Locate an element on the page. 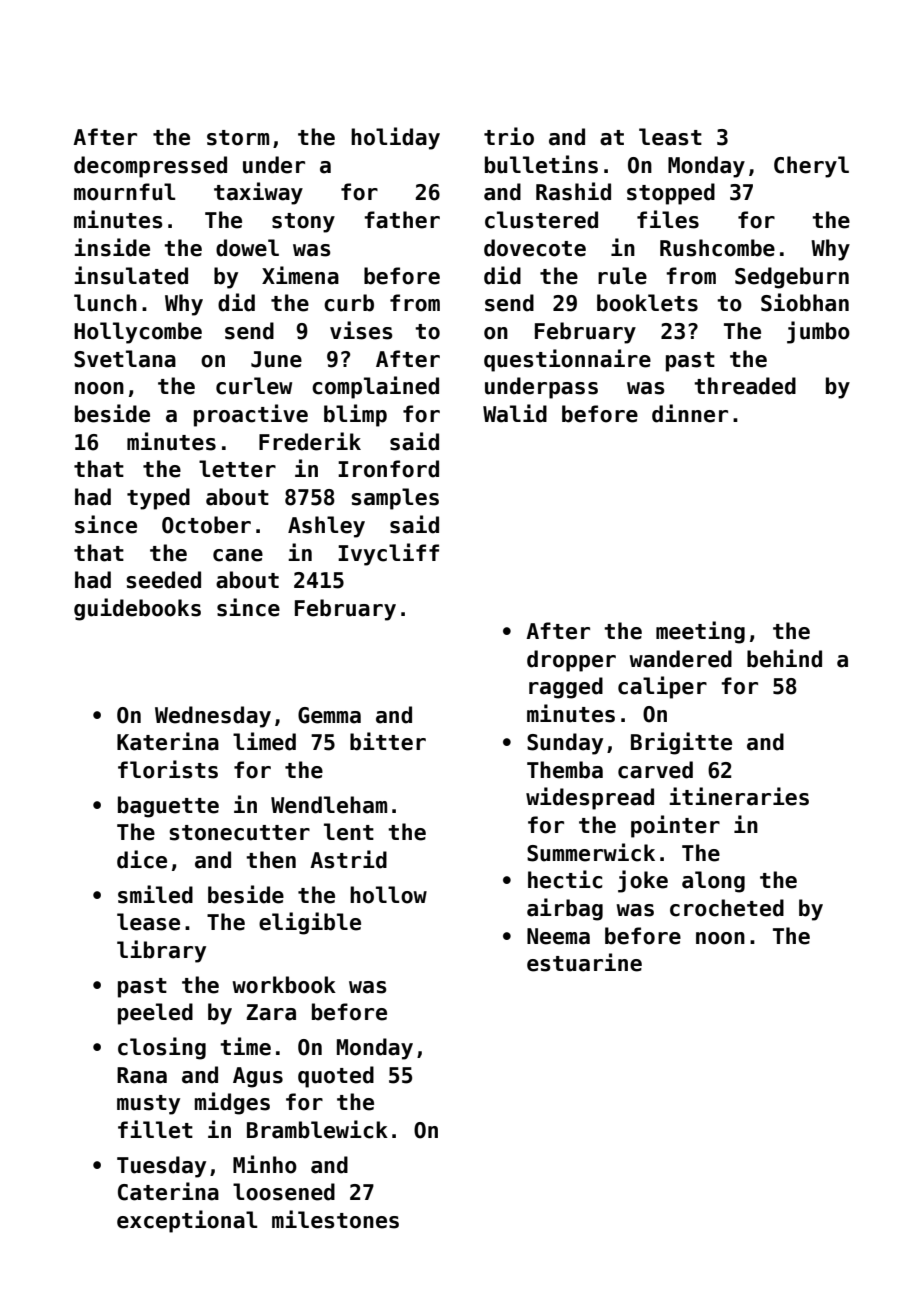 This document has height=1311, width=924. storm is located at coordinates (238, 138).
